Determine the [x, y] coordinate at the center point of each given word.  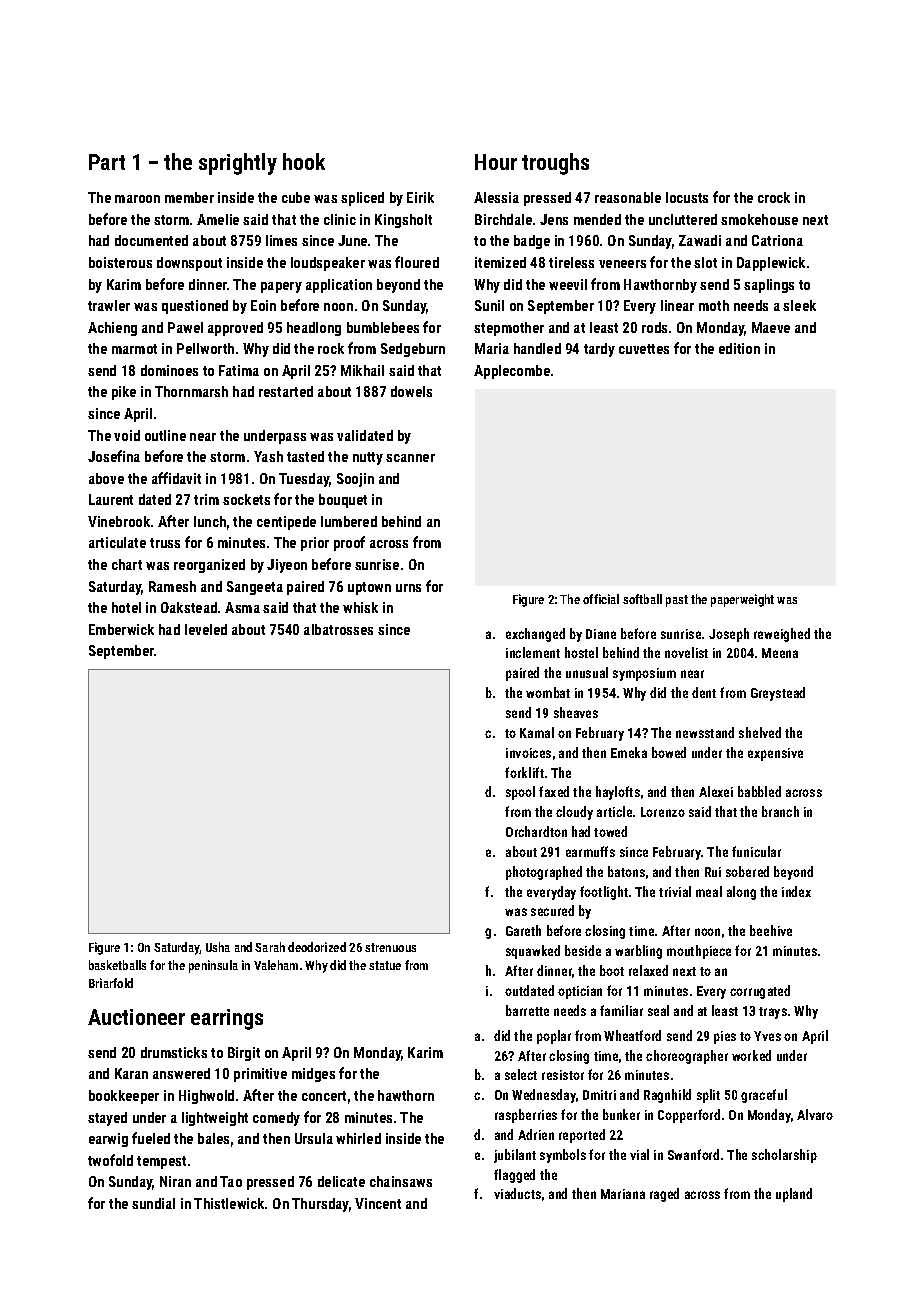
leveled [206, 629]
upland [794, 1195]
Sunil [489, 305]
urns [408, 588]
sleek [799, 305]
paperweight [742, 600]
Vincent [378, 1203]
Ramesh [172, 586]
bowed [669, 752]
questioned [195, 307]
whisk [360, 607]
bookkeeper [124, 1097]
